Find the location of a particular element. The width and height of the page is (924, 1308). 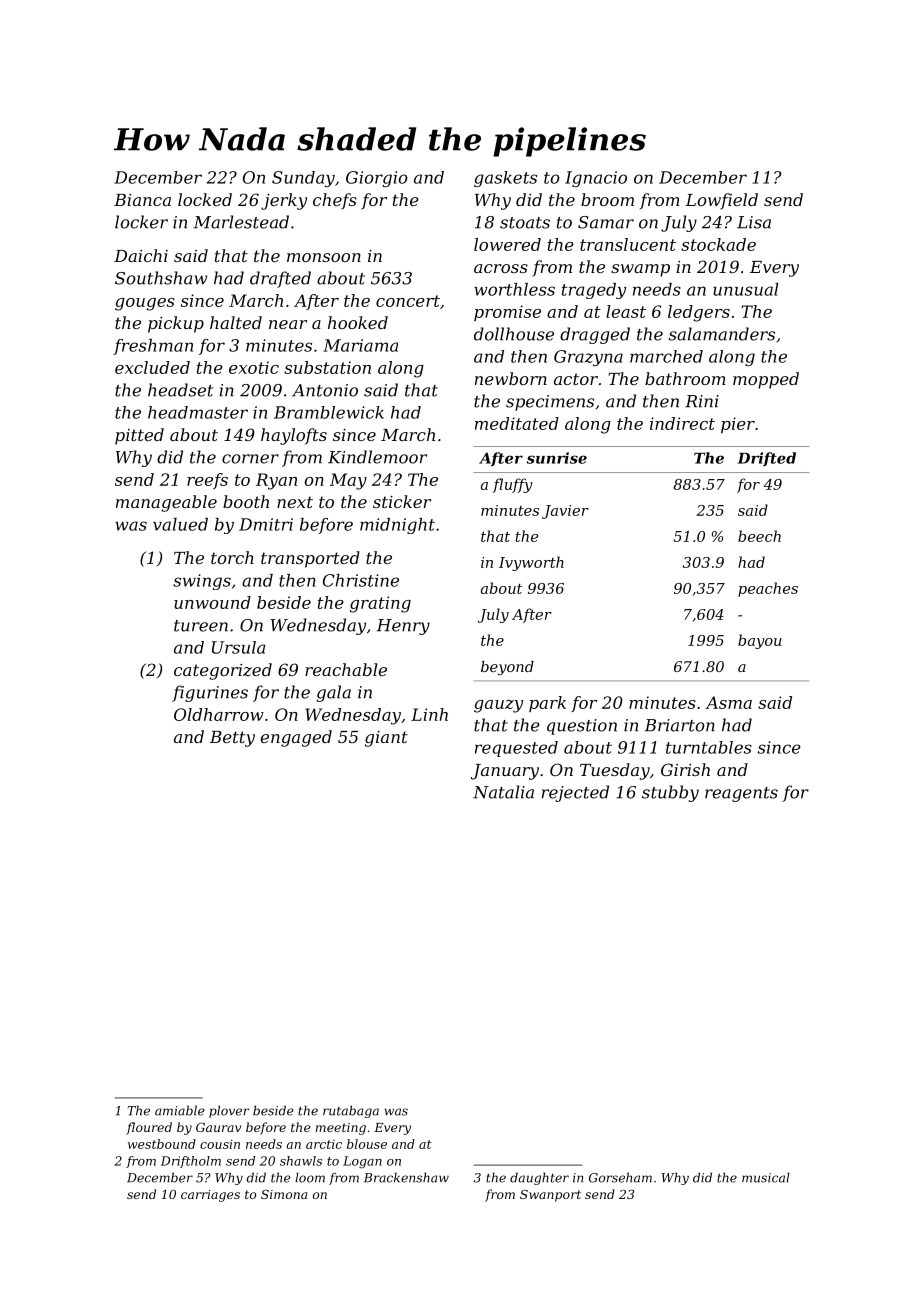

Simona is located at coordinates (284, 1194).
